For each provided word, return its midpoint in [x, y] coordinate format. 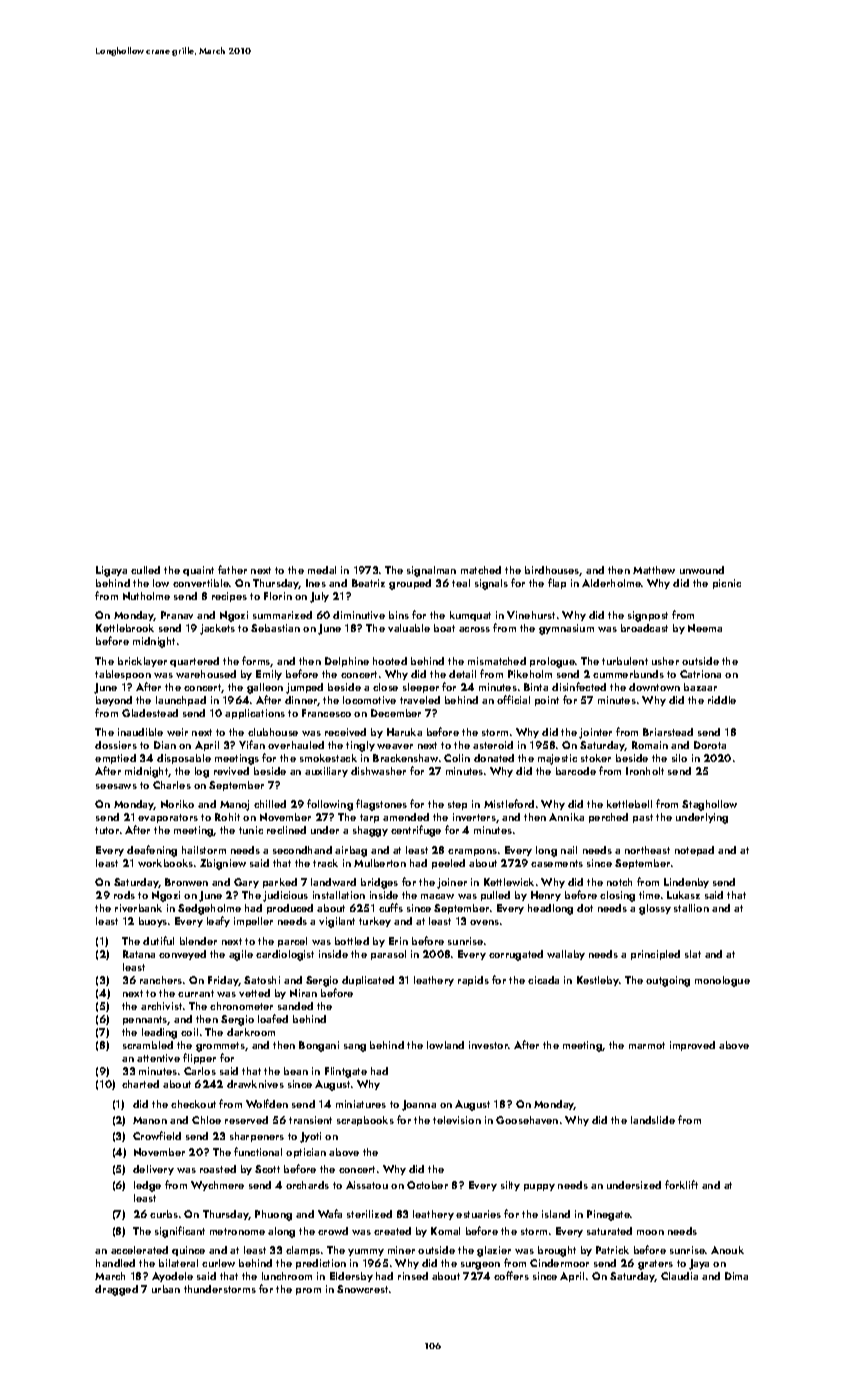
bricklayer [142, 662]
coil [189, 1032]
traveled [420, 700]
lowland [445, 1045]
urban [166, 1289]
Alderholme [611, 583]
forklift [681, 1184]
